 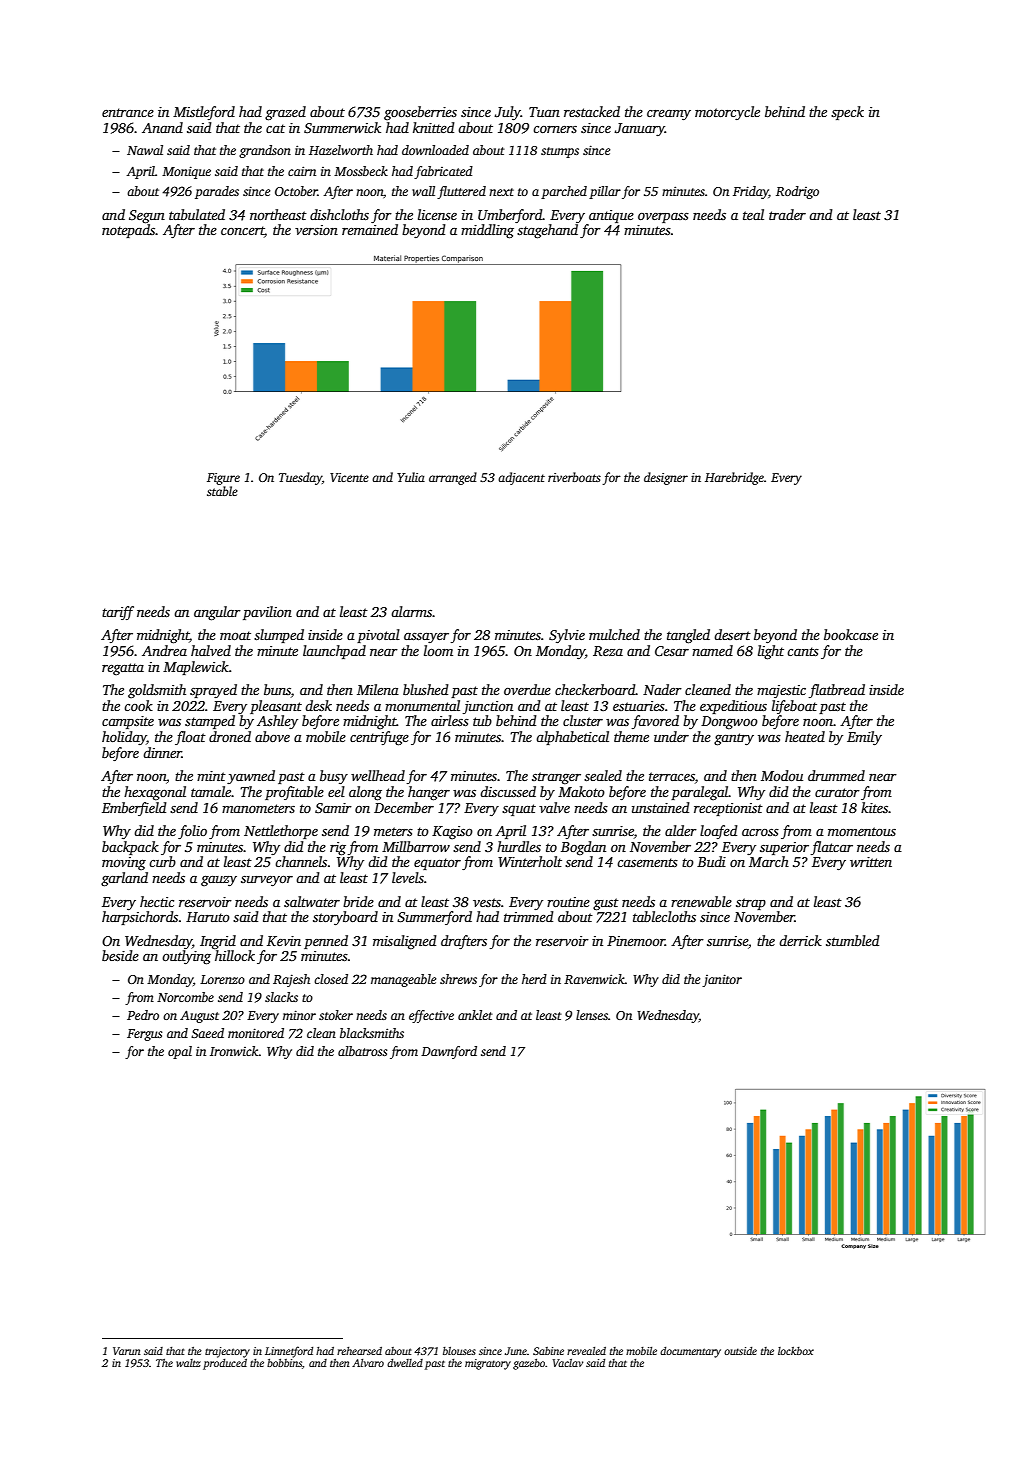 What do you see at coordinates (574, 477) in the image?
I see `riverboats` at bounding box center [574, 477].
